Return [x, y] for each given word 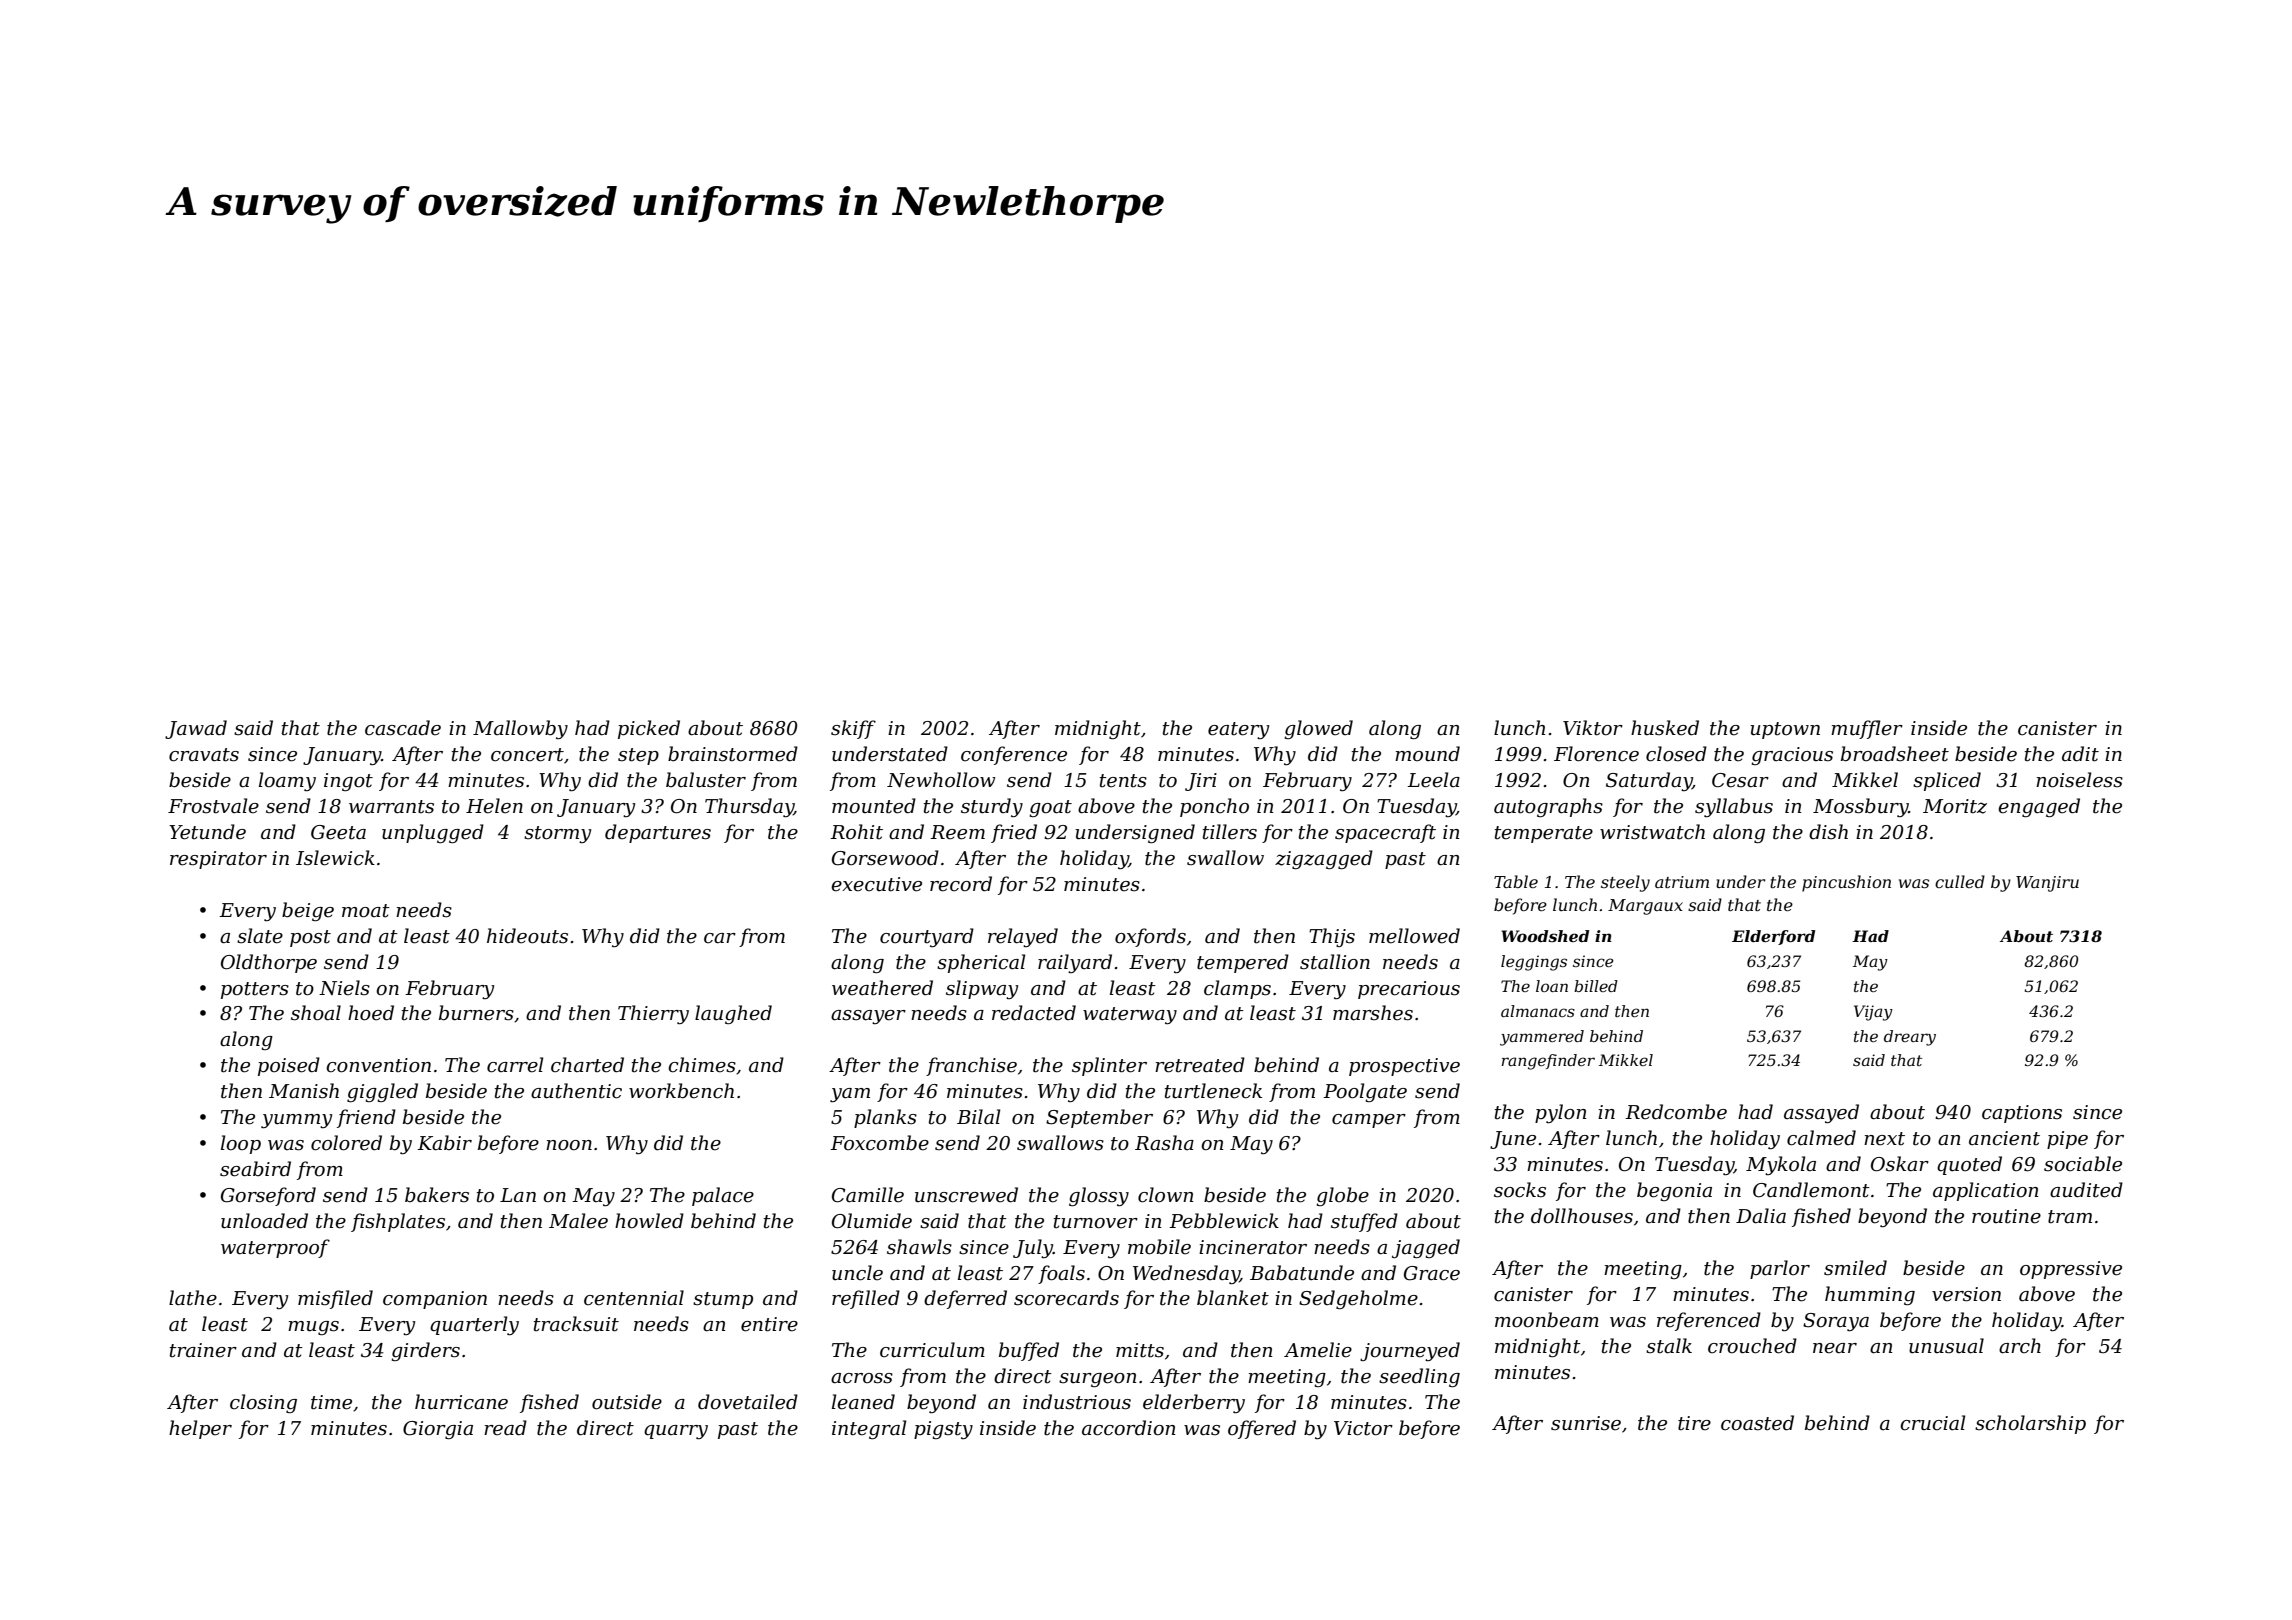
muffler [1867, 729]
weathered [882, 988]
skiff [853, 729]
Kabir [444, 1143]
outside [627, 1402]
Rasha [1164, 1143]
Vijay [1873, 1013]
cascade [403, 728]
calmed [1821, 1138]
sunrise [1586, 1423]
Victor [1363, 1428]
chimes [702, 1065]
